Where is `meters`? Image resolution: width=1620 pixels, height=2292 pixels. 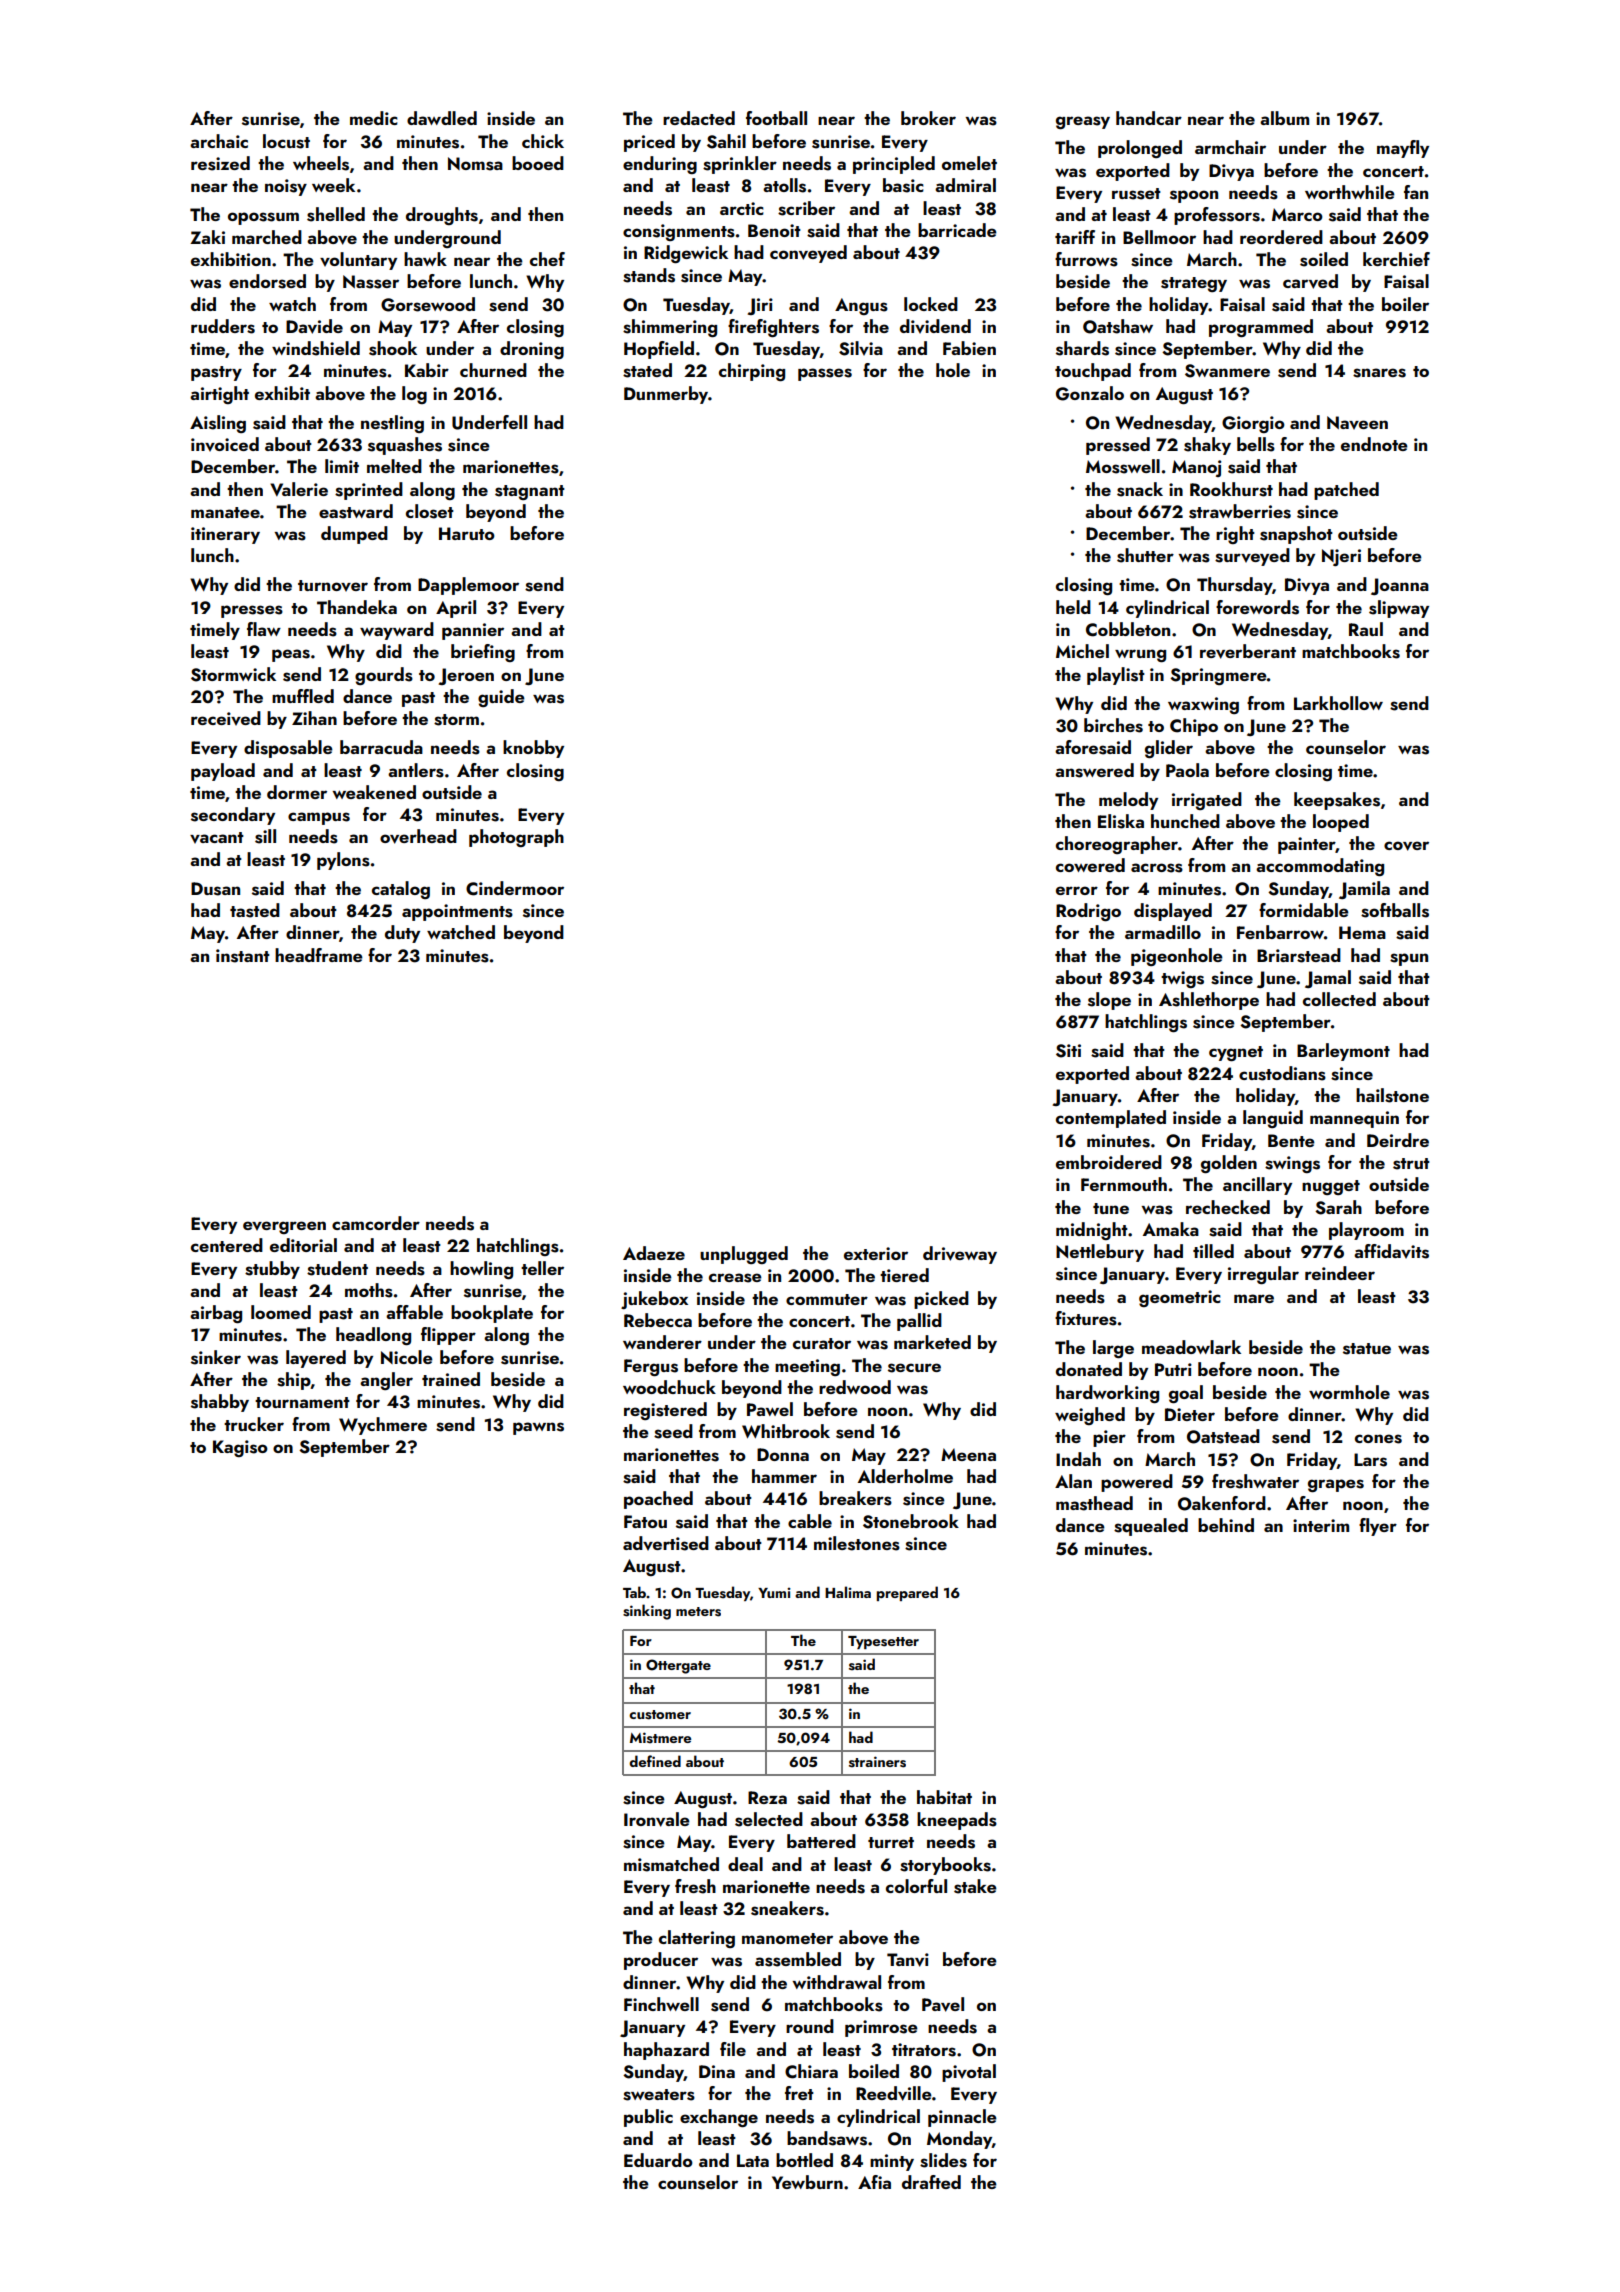
meters is located at coordinates (698, 1612).
